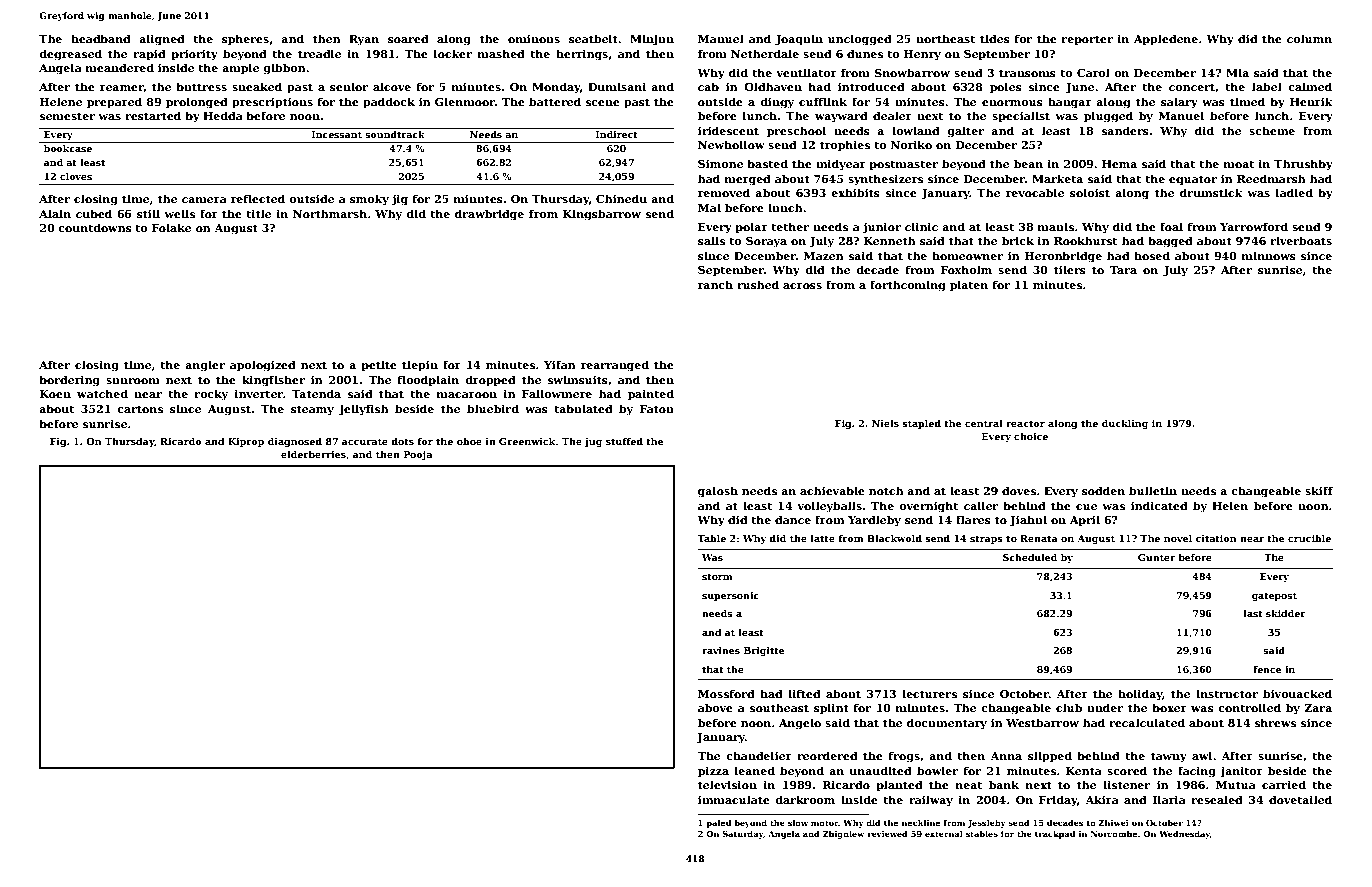 The width and height of the page is (1372, 887). I want to click on column, so click(1309, 38).
